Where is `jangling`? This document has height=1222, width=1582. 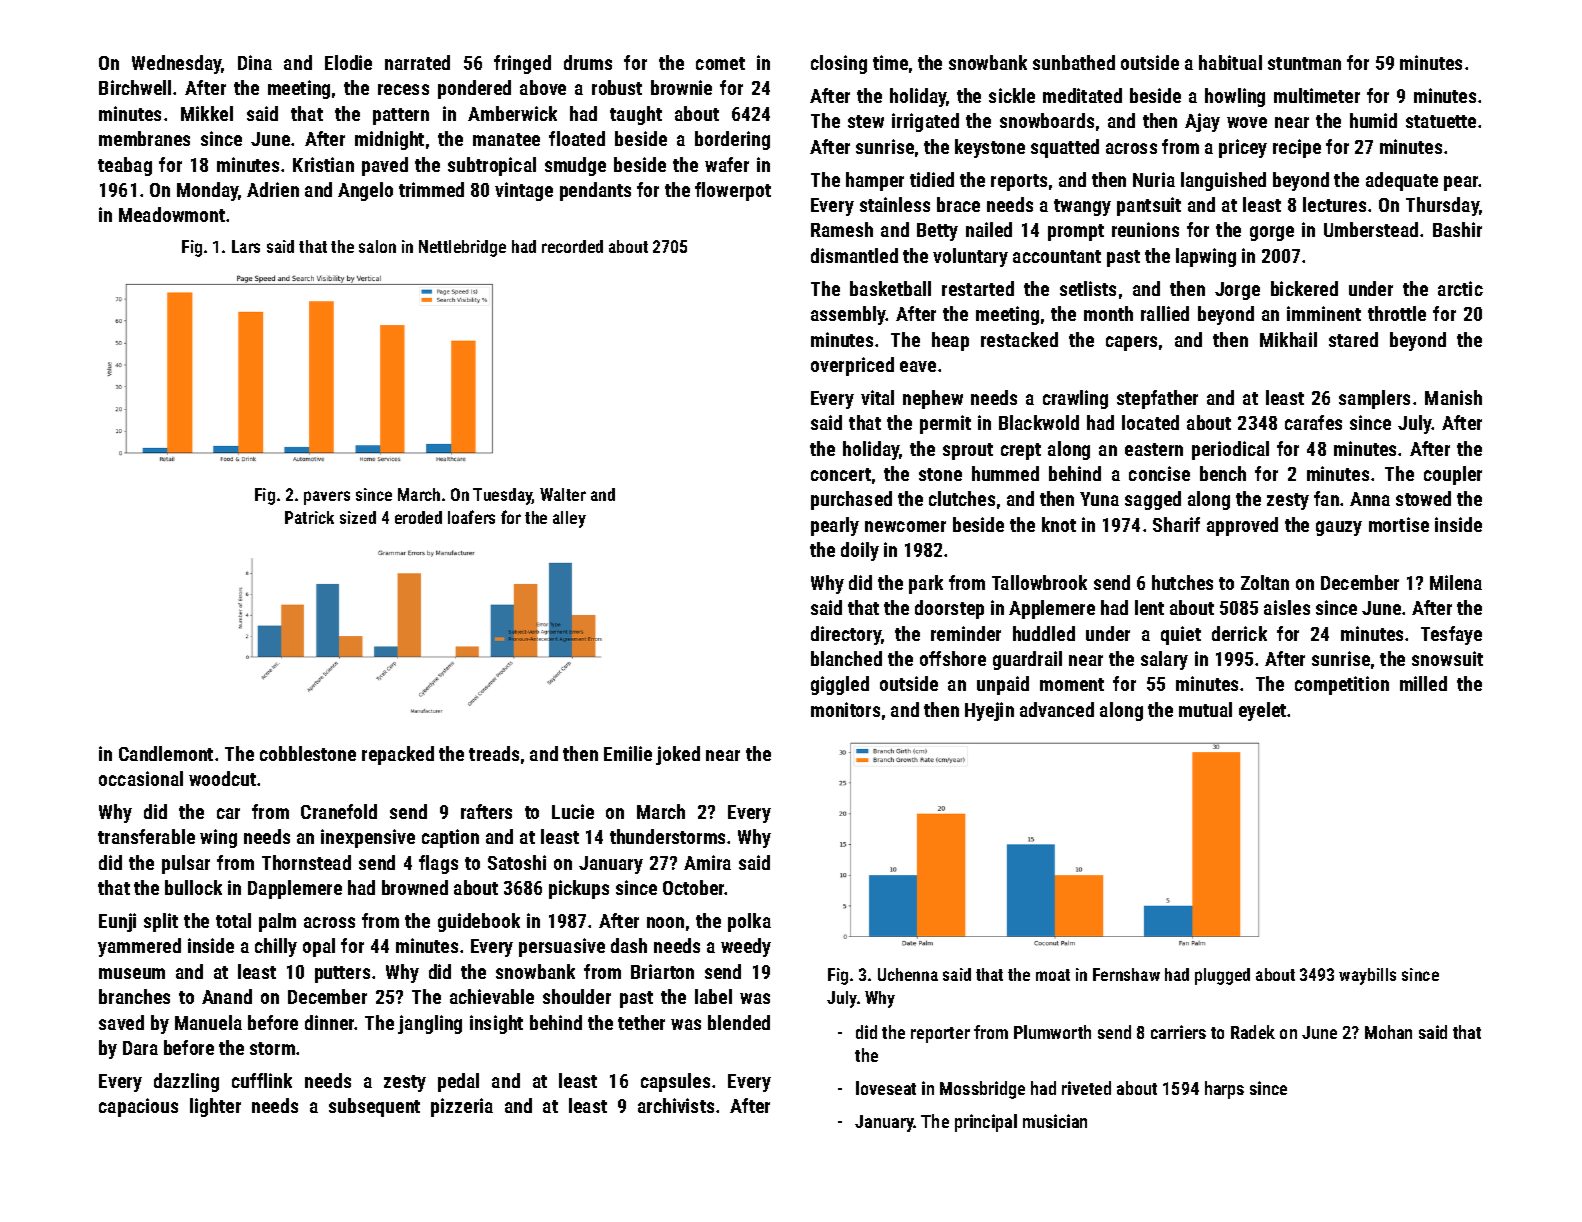
jangling is located at coordinates (430, 1024).
